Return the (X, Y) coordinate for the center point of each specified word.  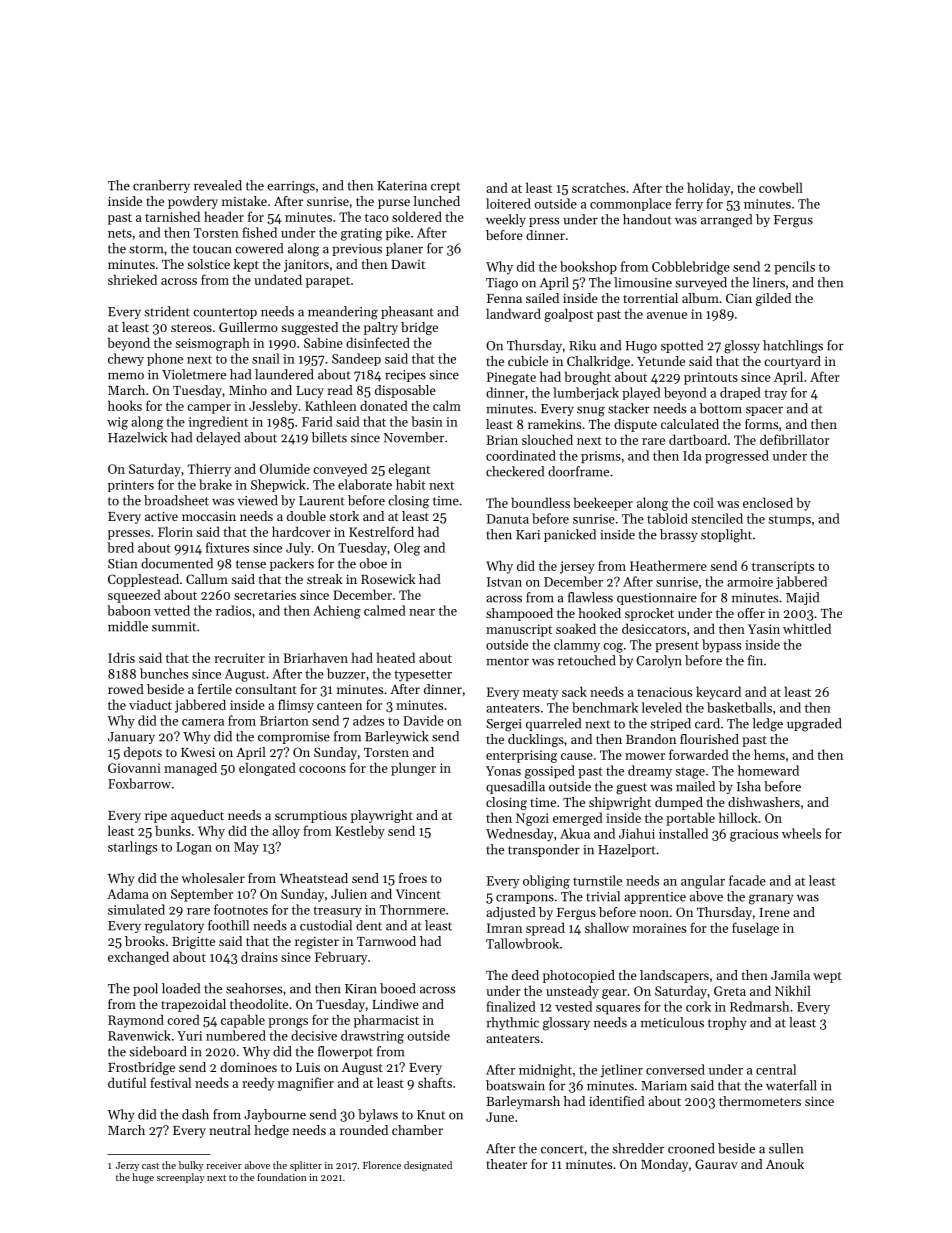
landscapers (674, 976)
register (317, 943)
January (131, 738)
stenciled (717, 518)
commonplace (630, 204)
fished (259, 232)
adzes (368, 720)
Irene (774, 912)
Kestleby (360, 832)
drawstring (372, 1037)
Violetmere (194, 374)
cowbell (781, 187)
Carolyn (659, 661)
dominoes (248, 1067)
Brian (502, 440)
